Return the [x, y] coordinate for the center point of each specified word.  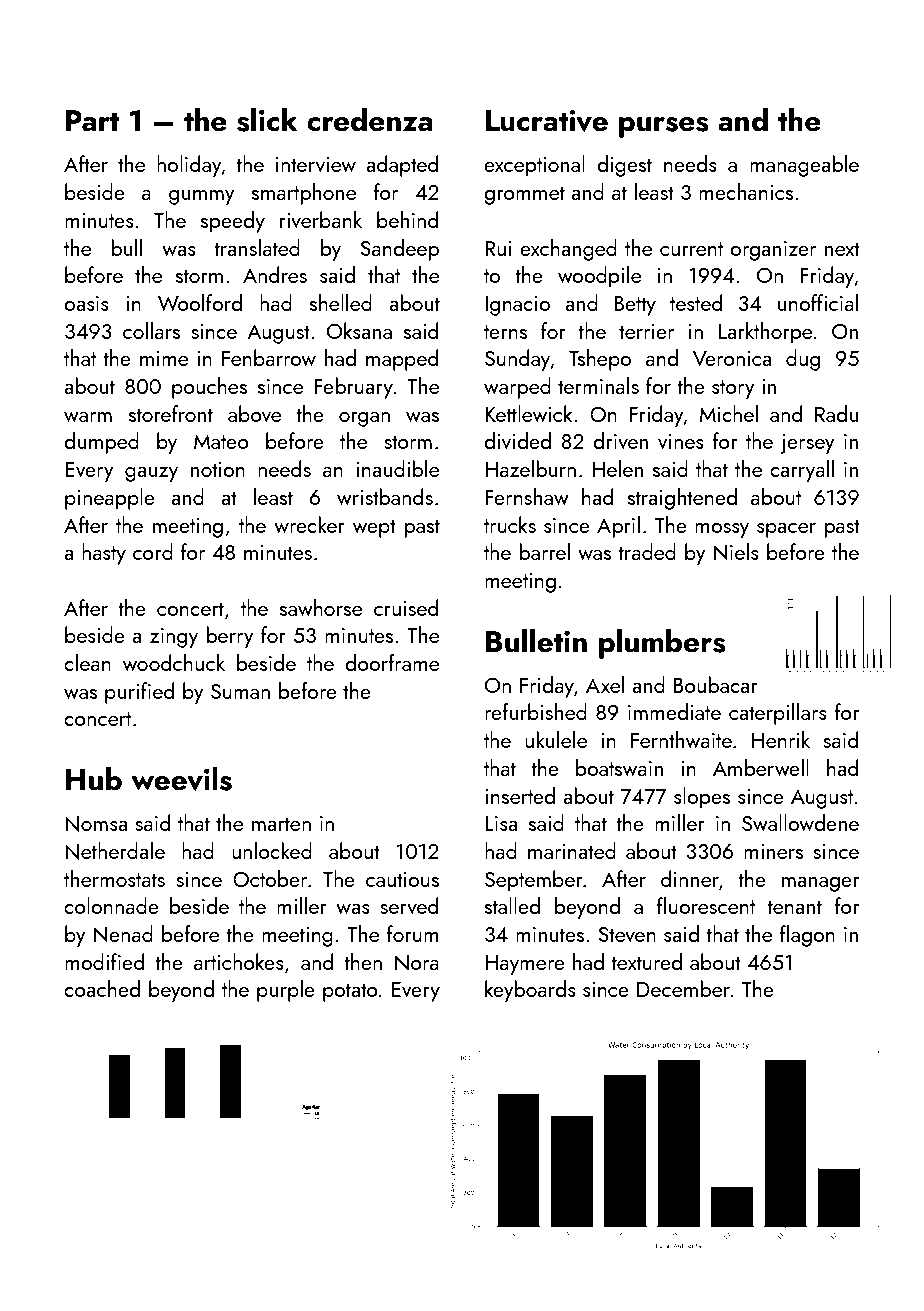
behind [407, 219]
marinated [572, 850]
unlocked [272, 850]
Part [92, 121]
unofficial [818, 302]
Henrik [781, 739]
